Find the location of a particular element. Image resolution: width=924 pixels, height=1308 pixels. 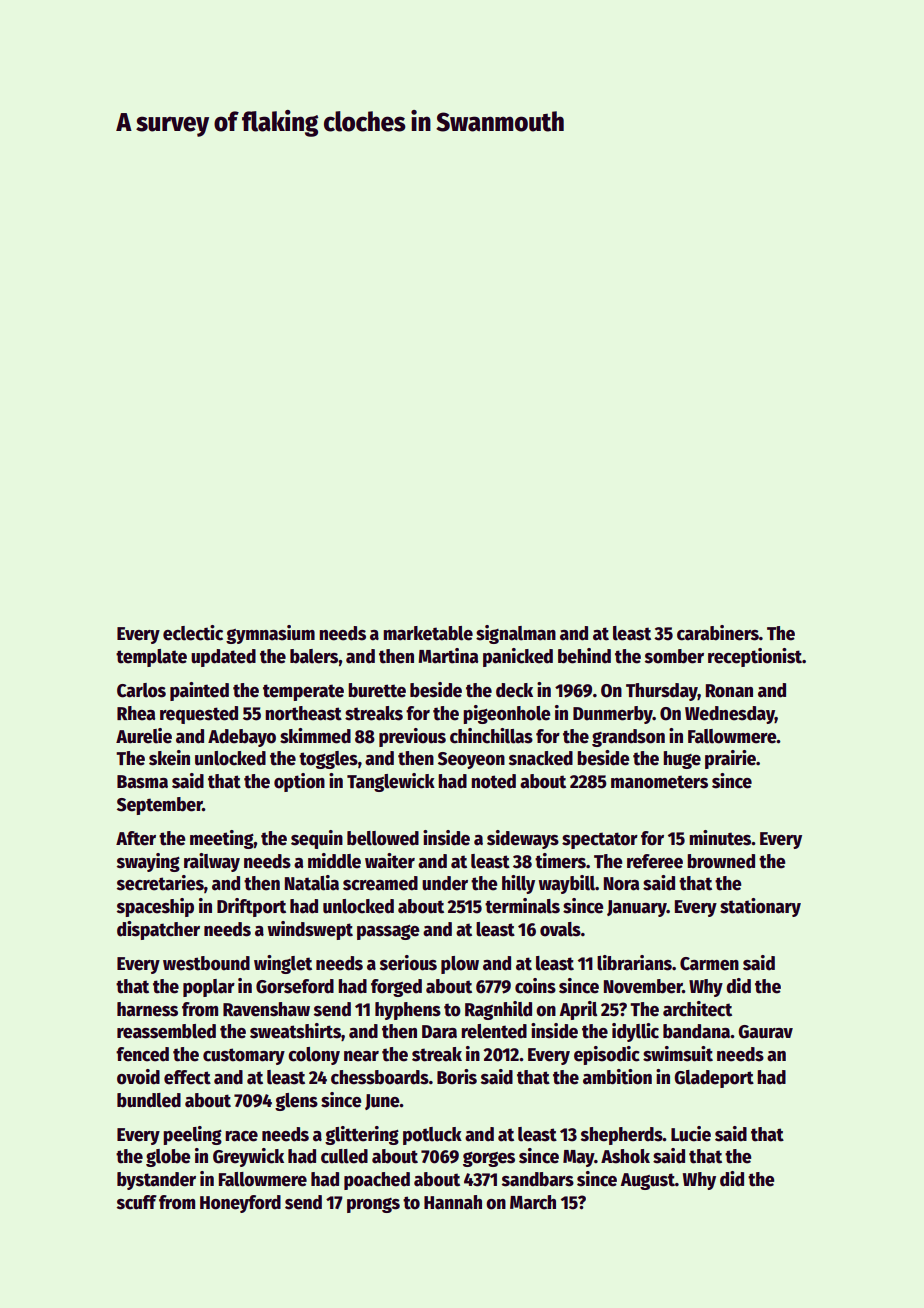

serious is located at coordinates (408, 963).
